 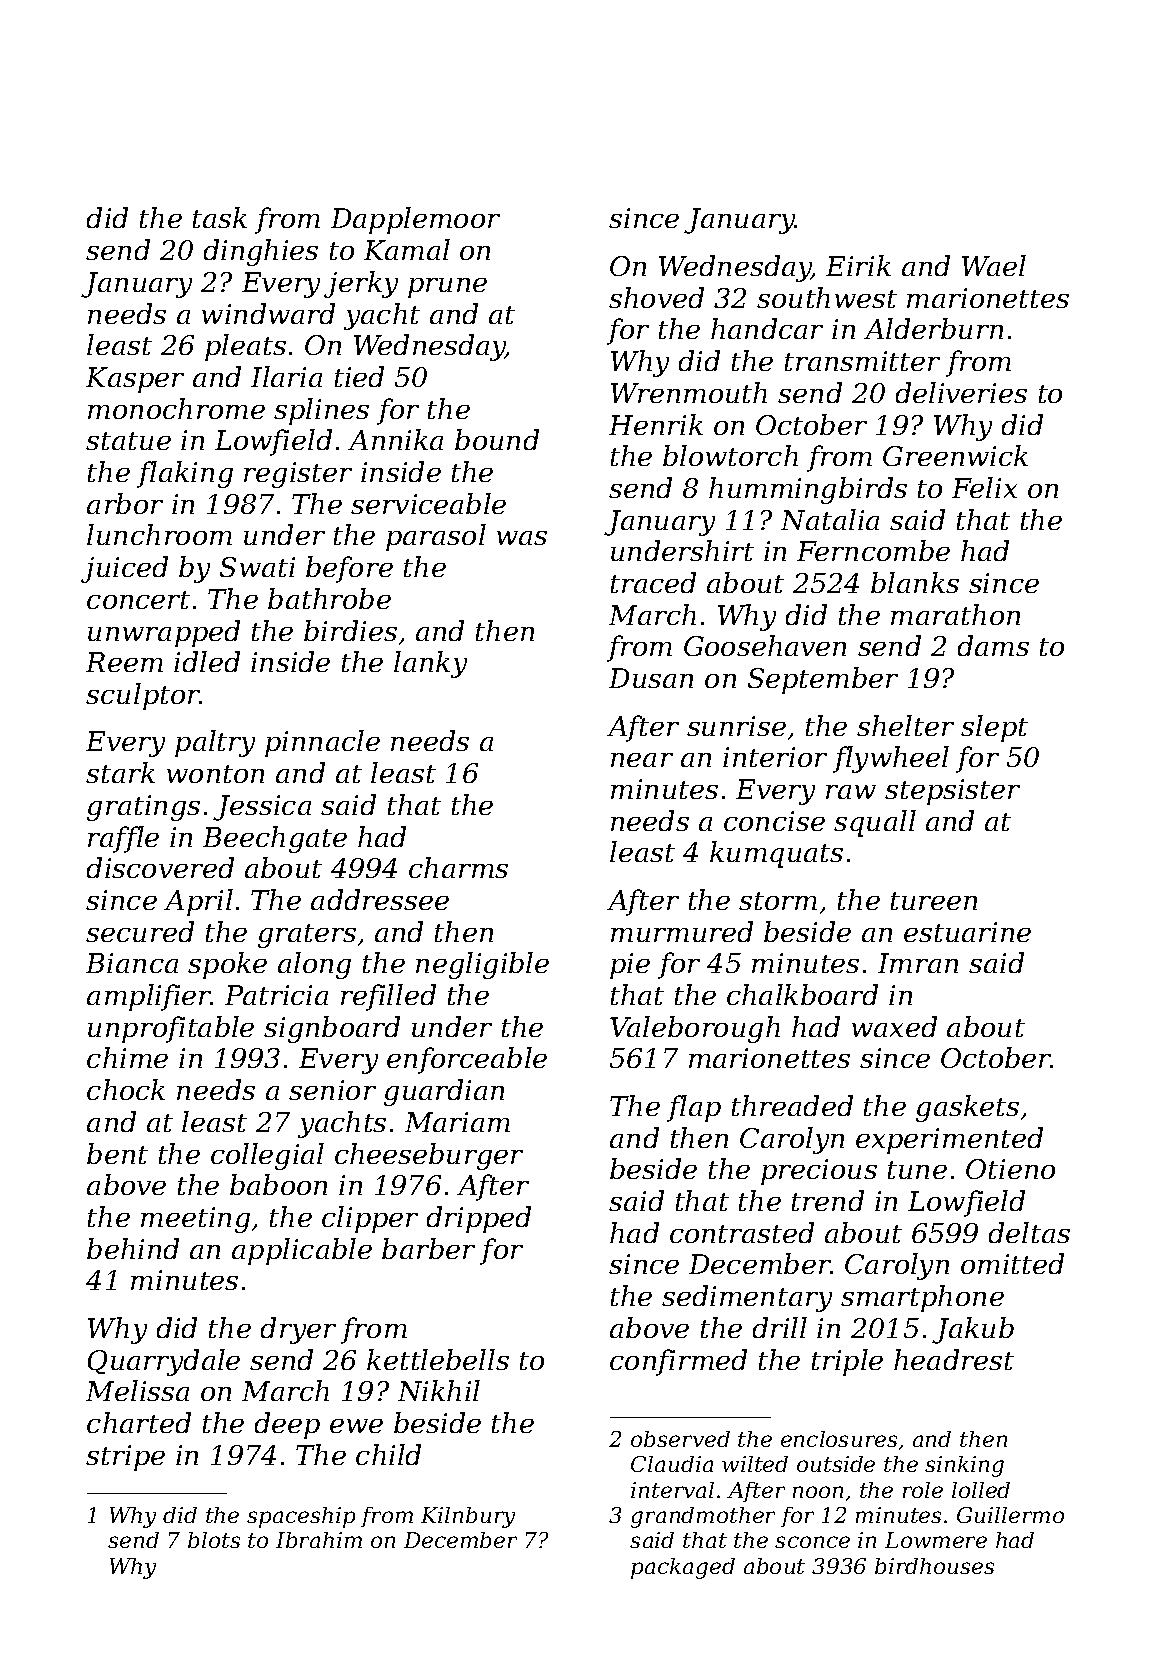 I want to click on pie, so click(x=630, y=966).
